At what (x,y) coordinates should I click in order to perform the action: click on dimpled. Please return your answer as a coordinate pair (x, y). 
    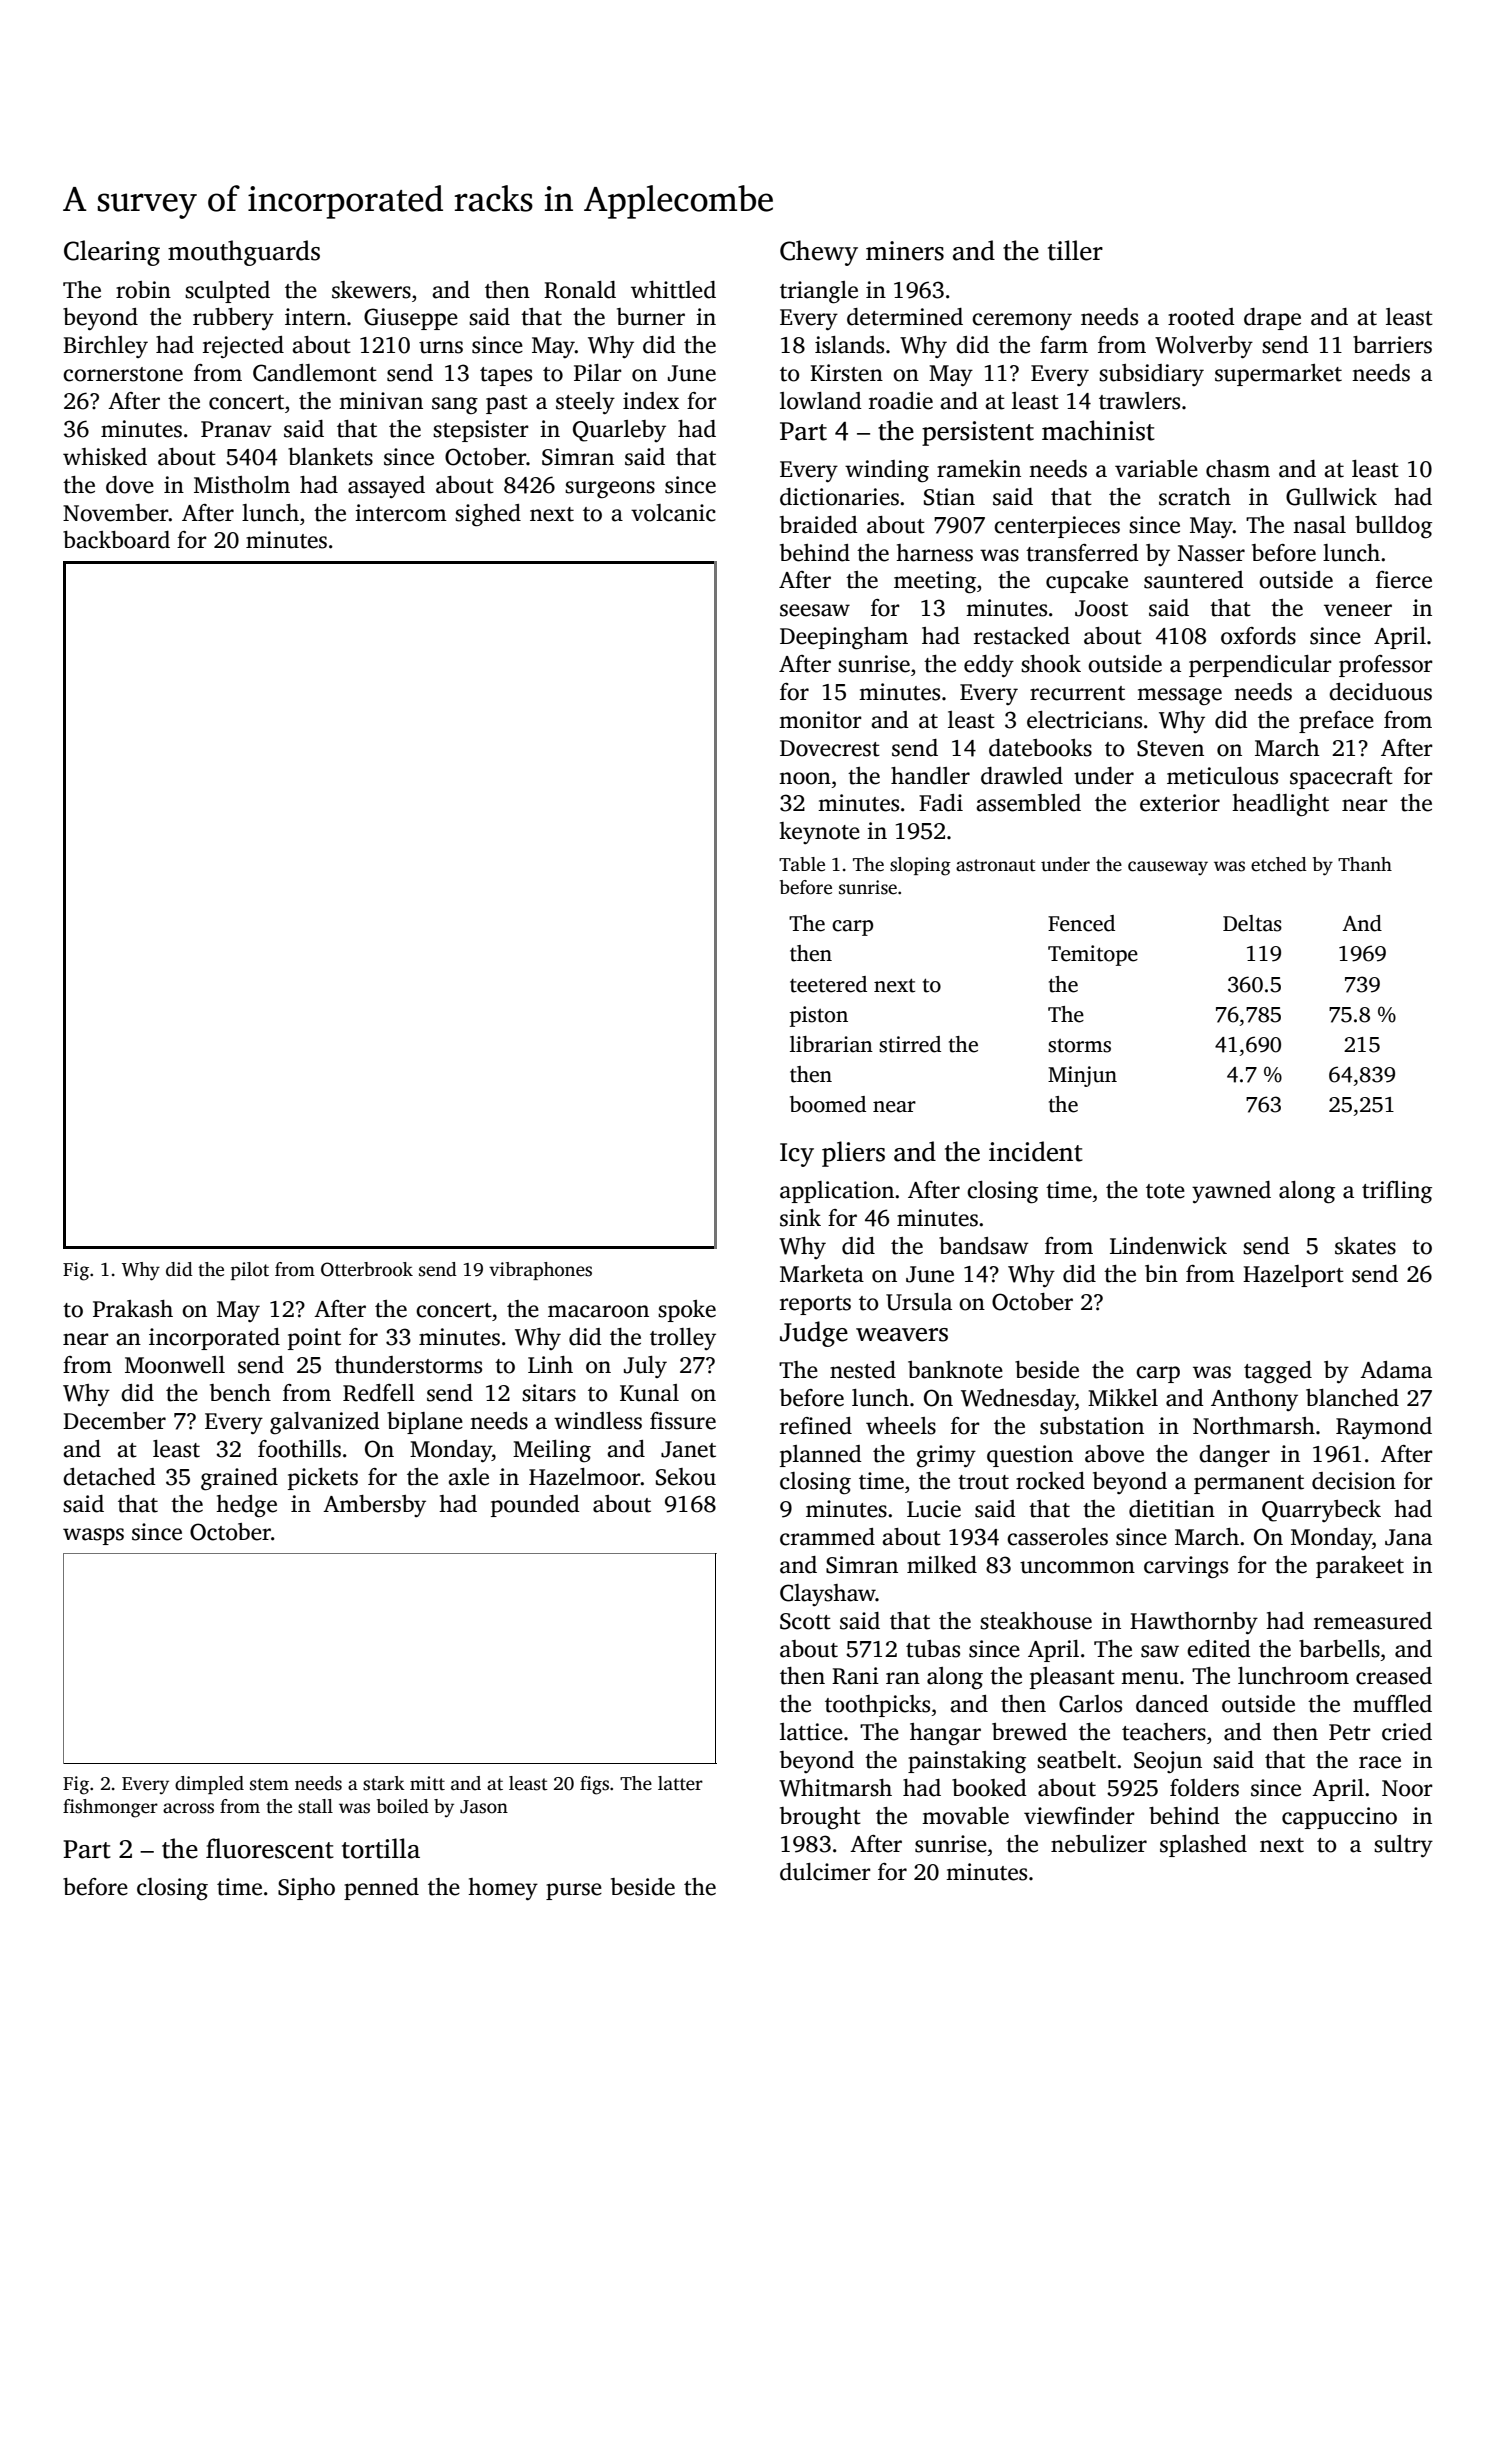
    Looking at the image, I should click on (209, 1785).
